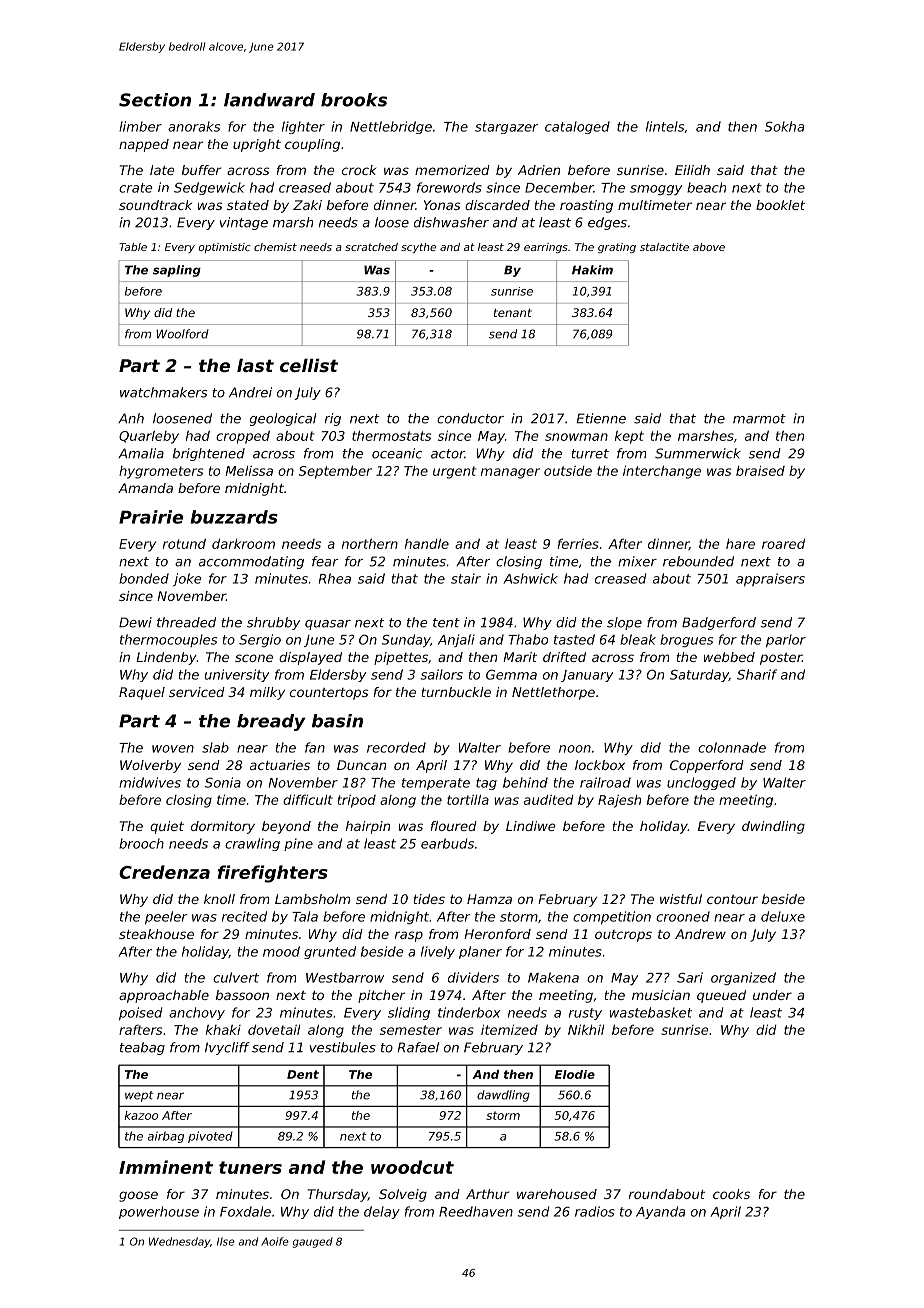 This document has height=1308, width=924. What do you see at coordinates (354, 100) in the document?
I see `brooks` at bounding box center [354, 100].
